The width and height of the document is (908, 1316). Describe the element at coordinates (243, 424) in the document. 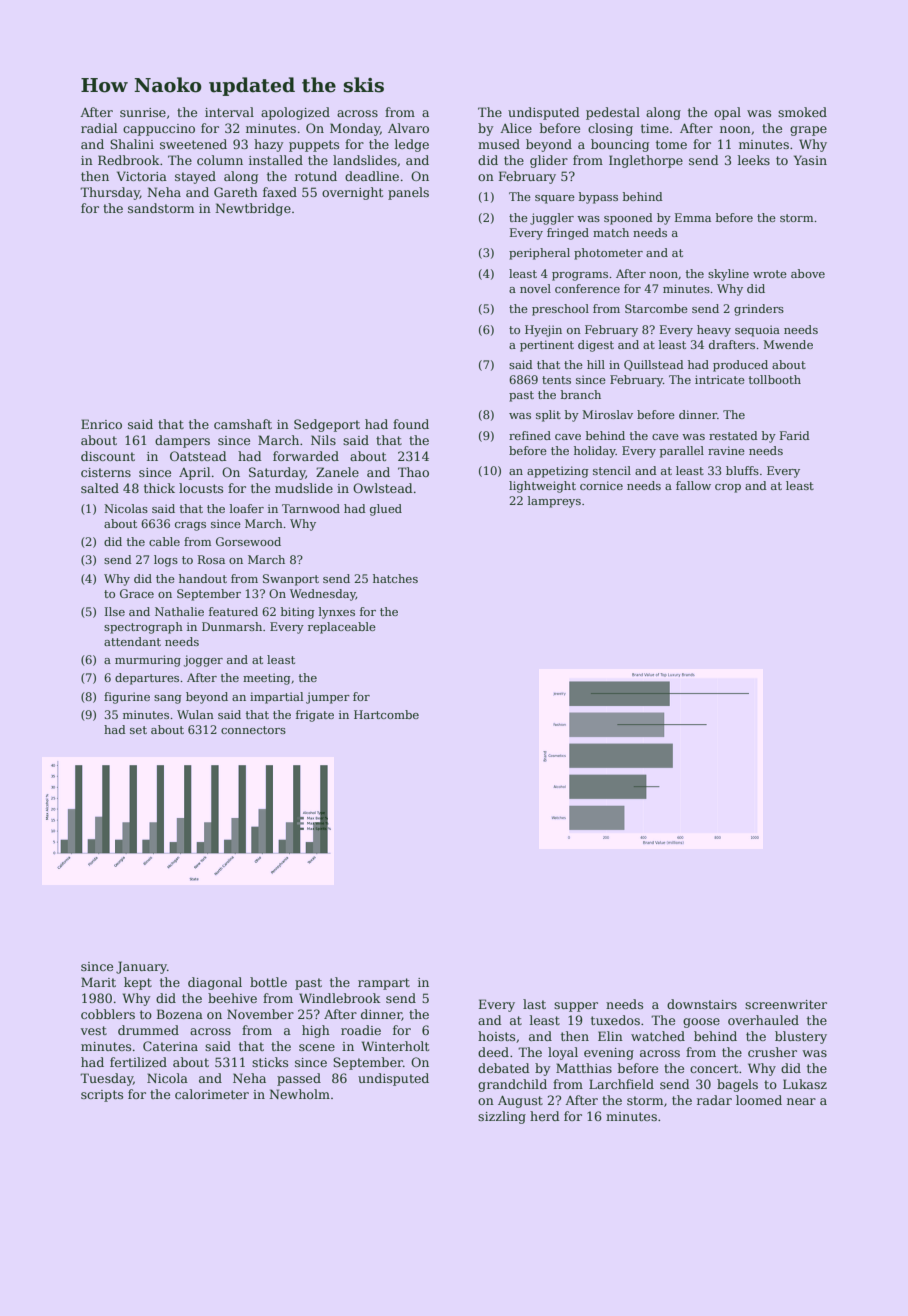

I see `camshaft` at that location.
